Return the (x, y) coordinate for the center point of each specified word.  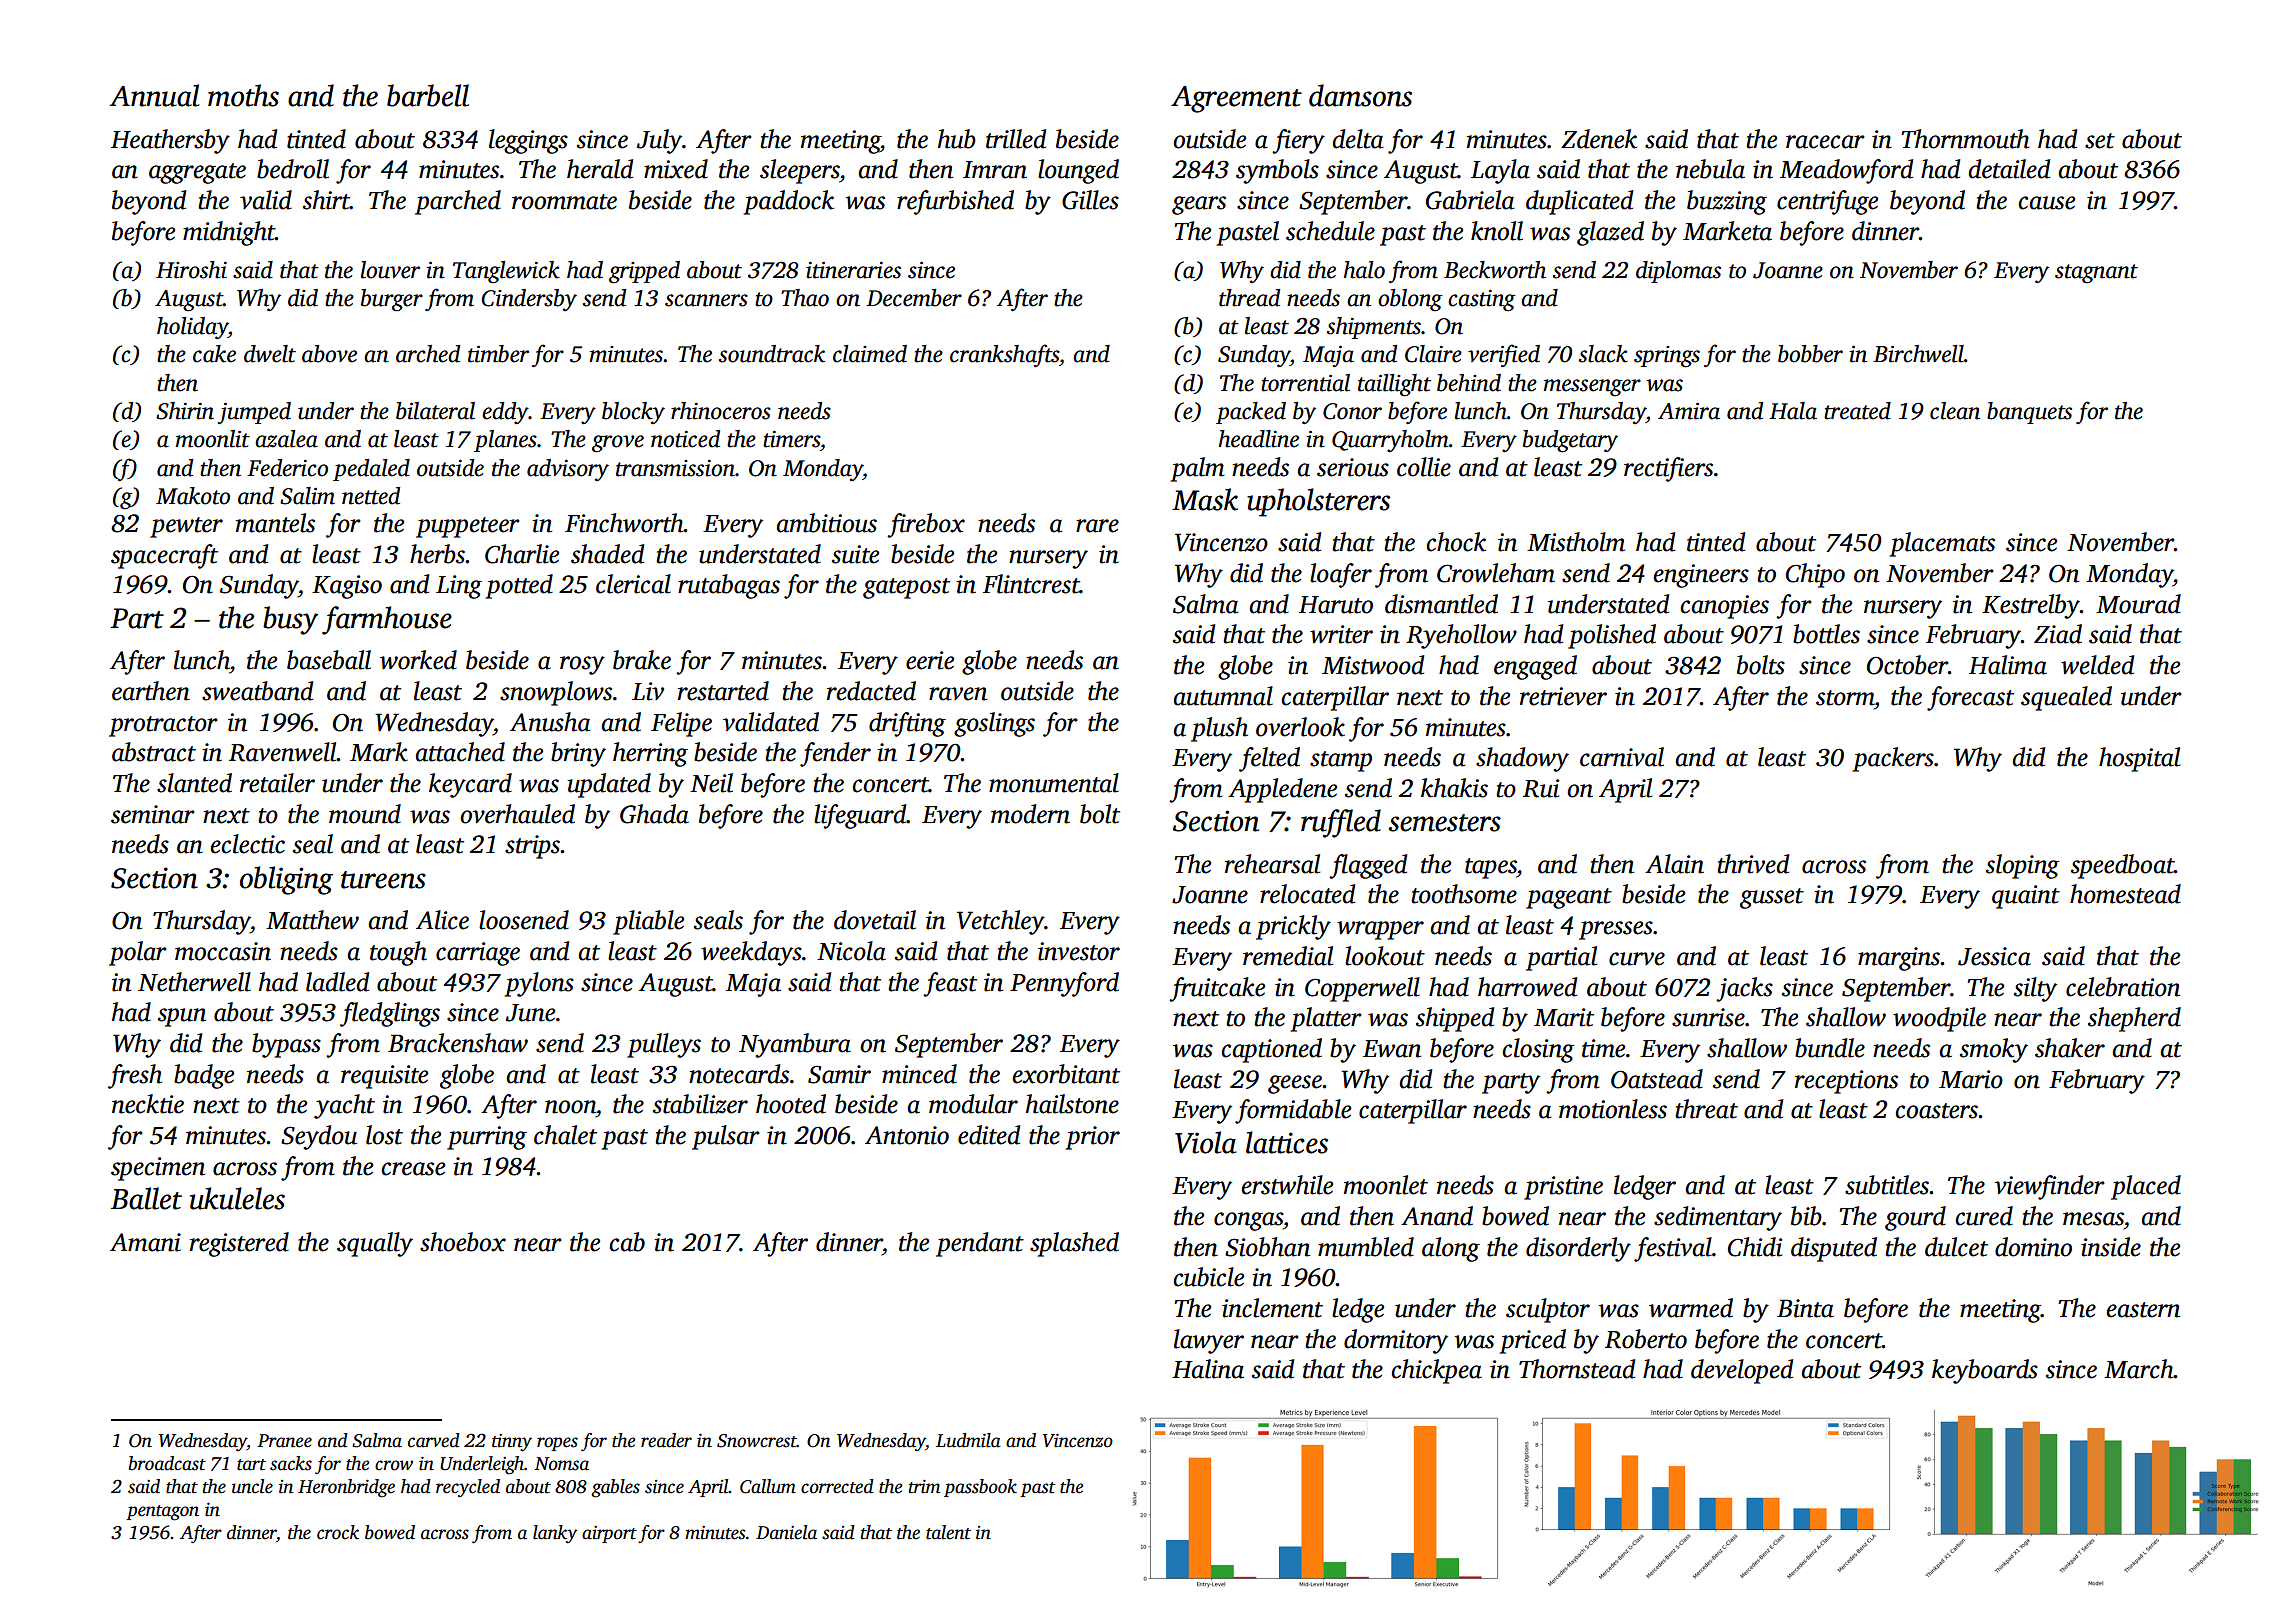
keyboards (1985, 1371)
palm (1198, 469)
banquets (2029, 413)
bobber (1810, 354)
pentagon (162, 1513)
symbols (1277, 171)
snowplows (556, 693)
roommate (564, 202)
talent (948, 1532)
